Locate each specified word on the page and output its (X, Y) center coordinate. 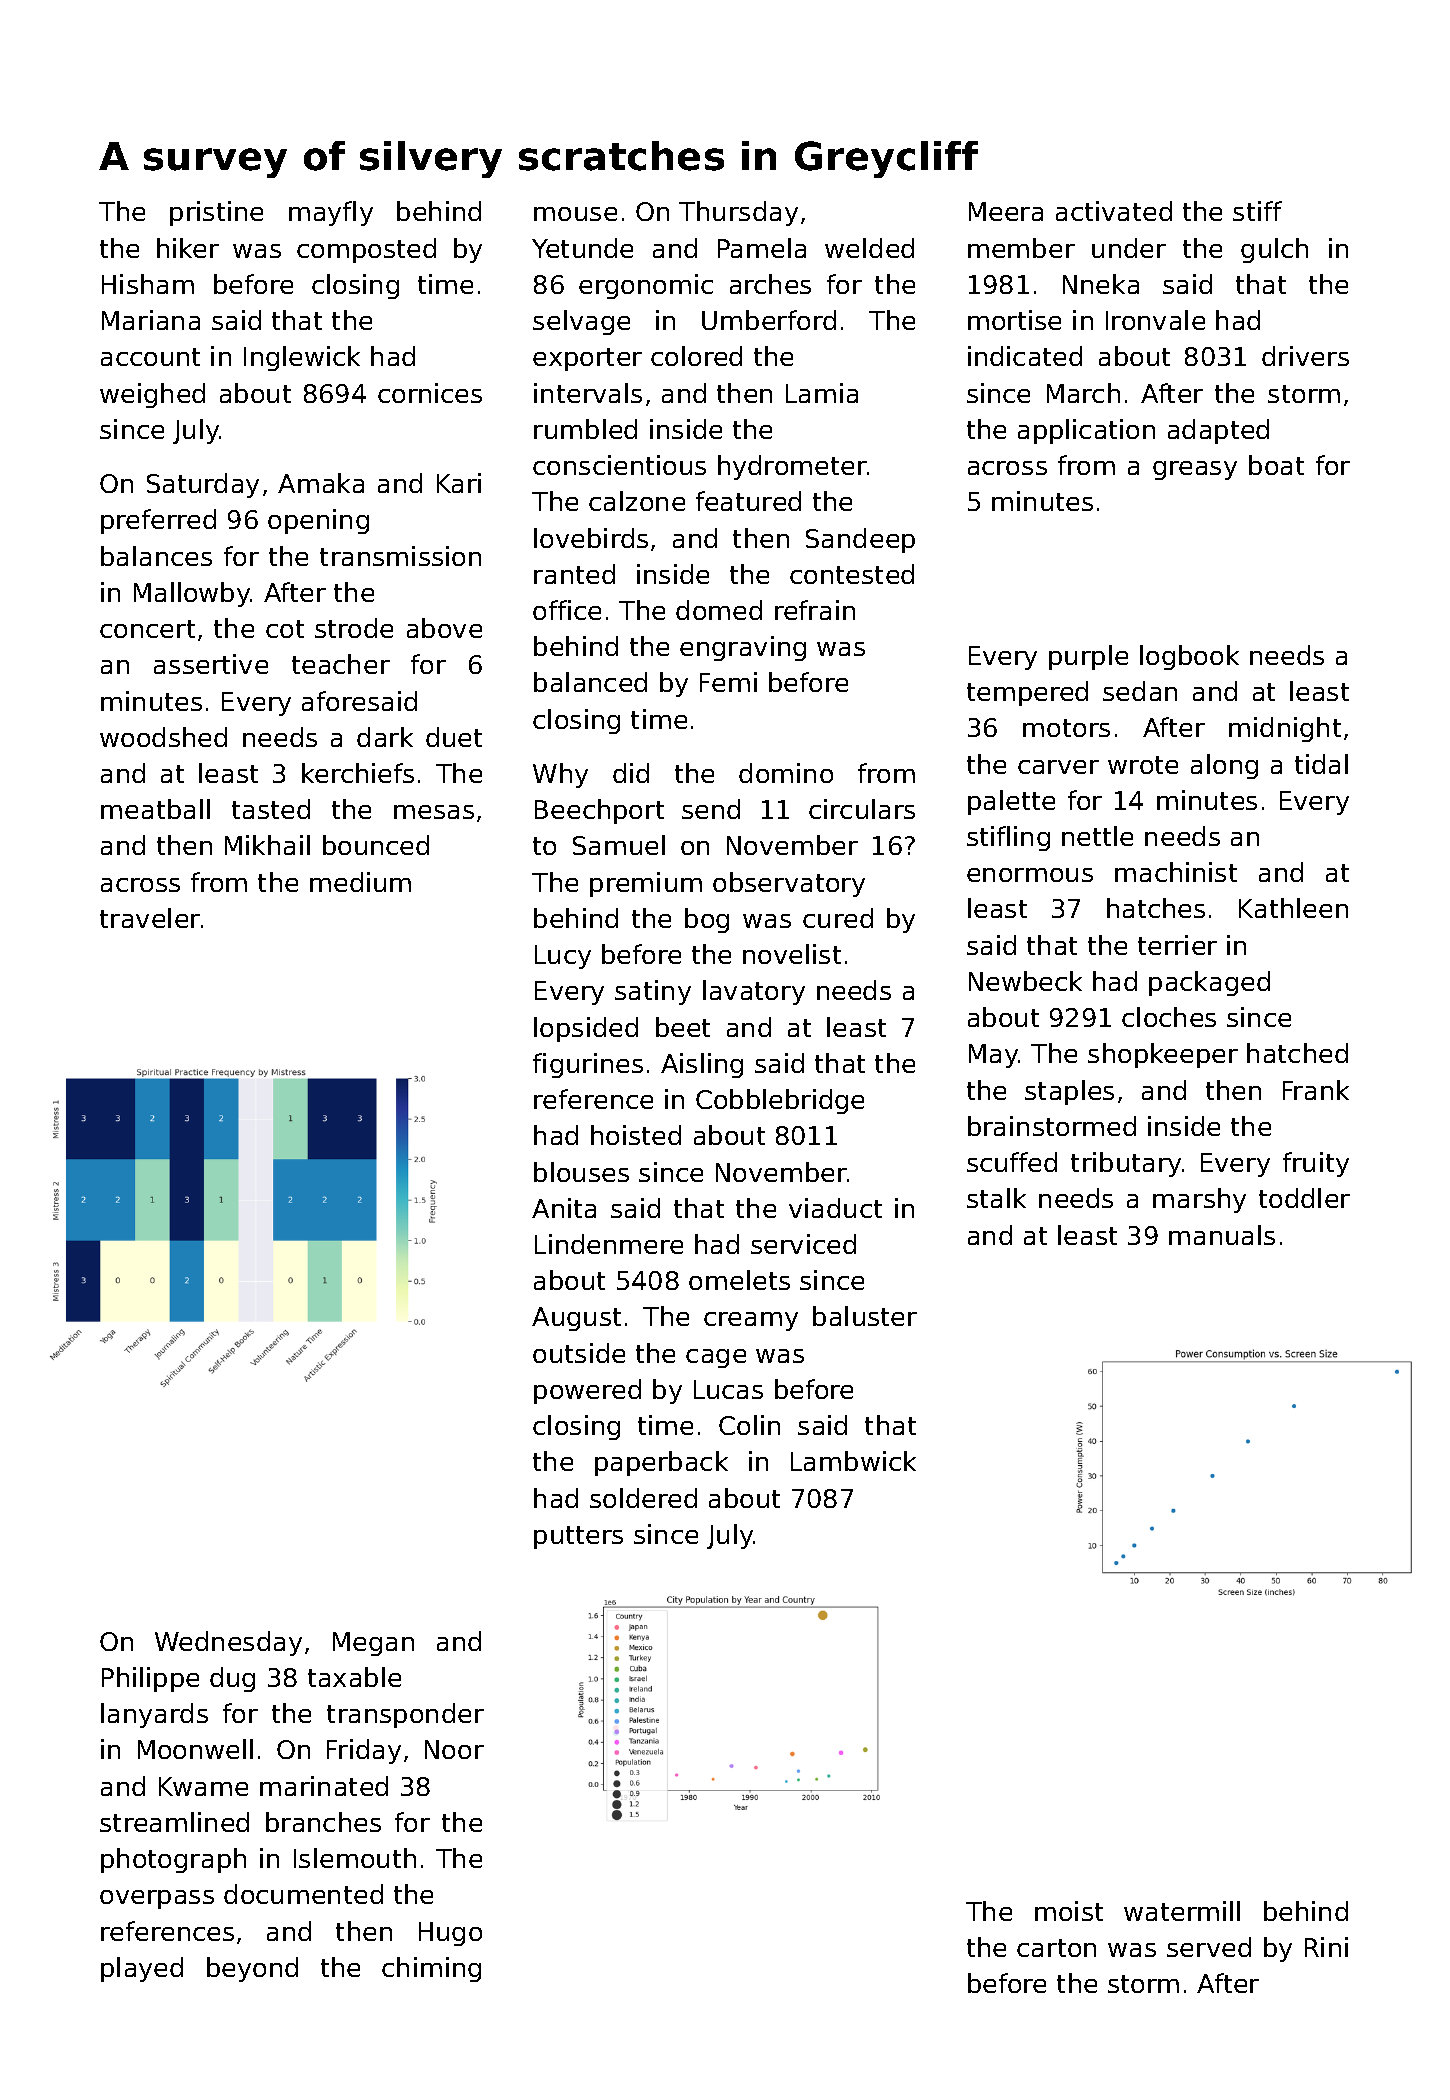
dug (232, 1679)
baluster (865, 1316)
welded (869, 248)
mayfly (331, 213)
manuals (1222, 1235)
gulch (1274, 250)
